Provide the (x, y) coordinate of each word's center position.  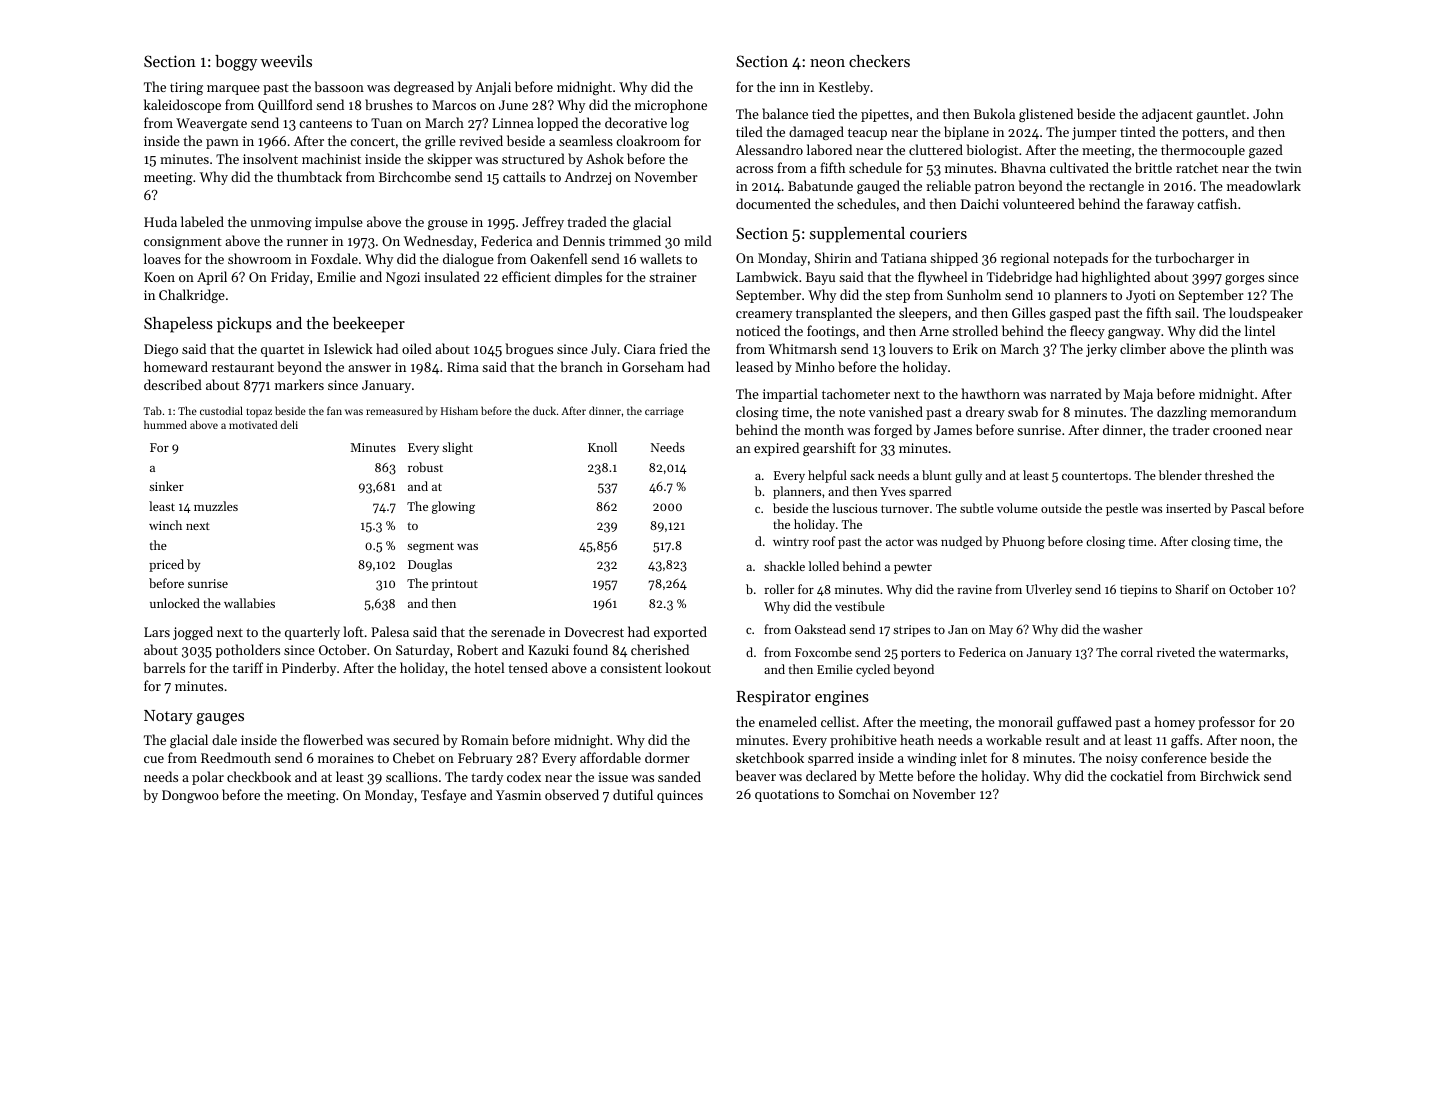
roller (779, 589)
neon (827, 63)
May (1001, 631)
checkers (879, 61)
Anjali (493, 88)
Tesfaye (443, 796)
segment (430, 547)
